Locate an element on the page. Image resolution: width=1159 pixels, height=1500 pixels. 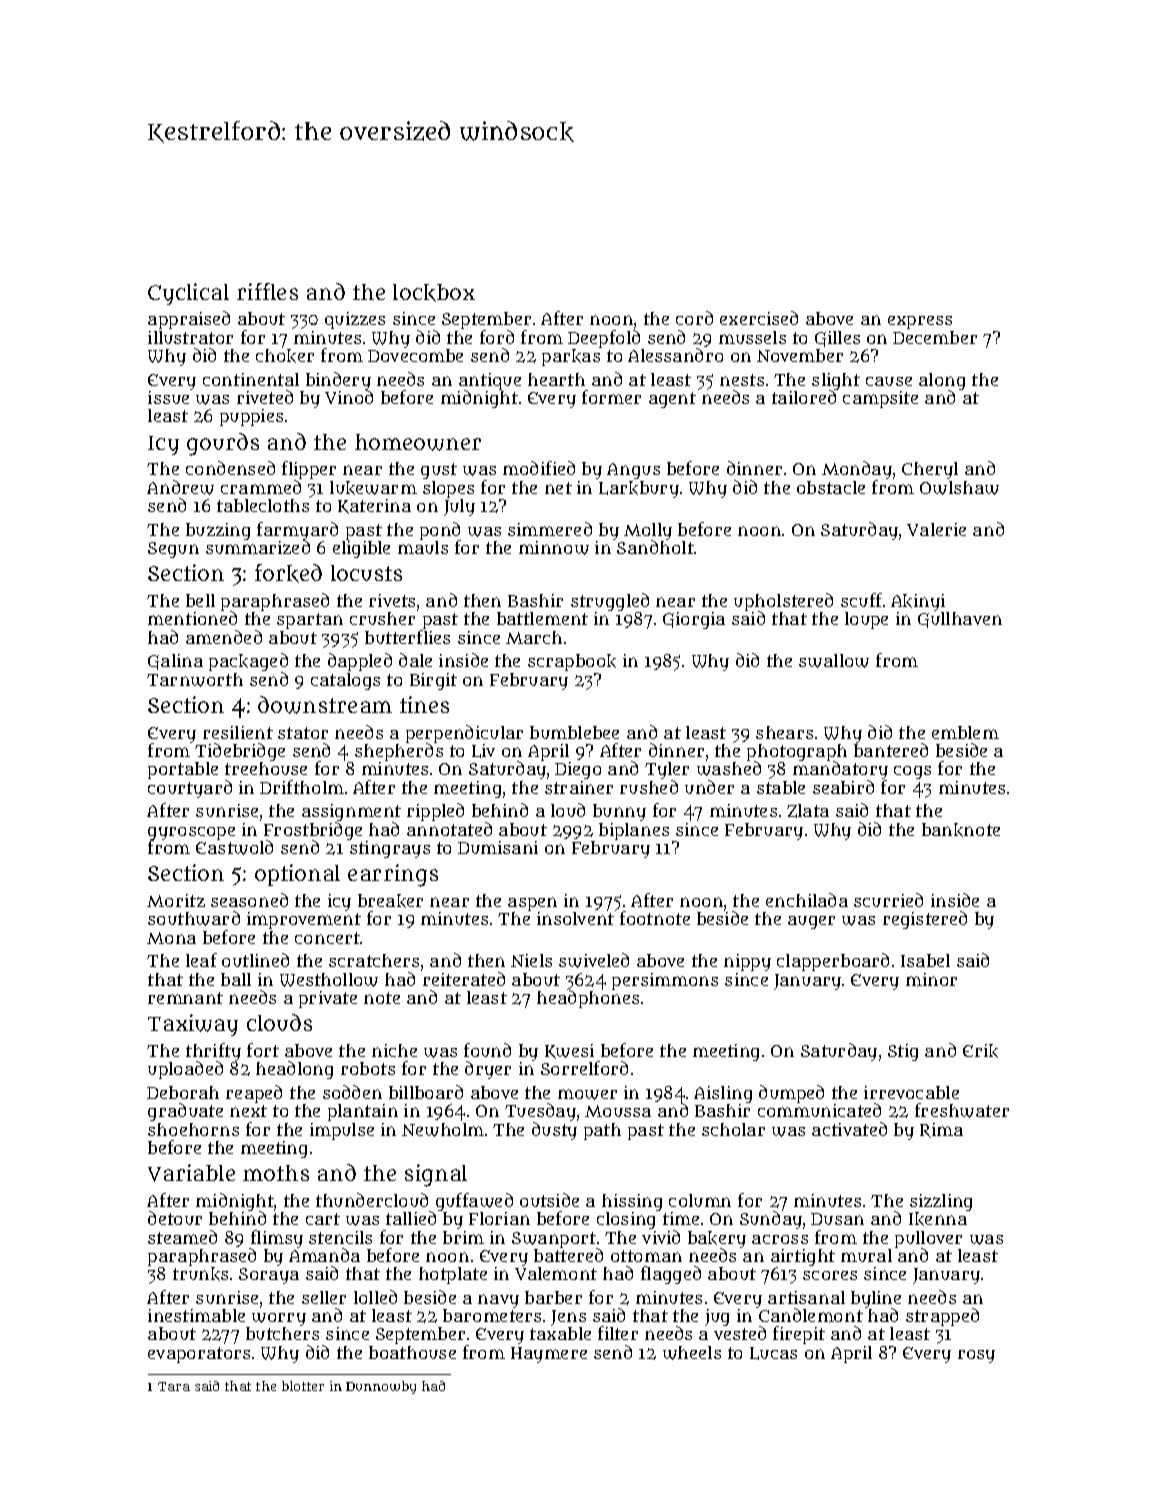
Haymere is located at coordinates (549, 1355).
